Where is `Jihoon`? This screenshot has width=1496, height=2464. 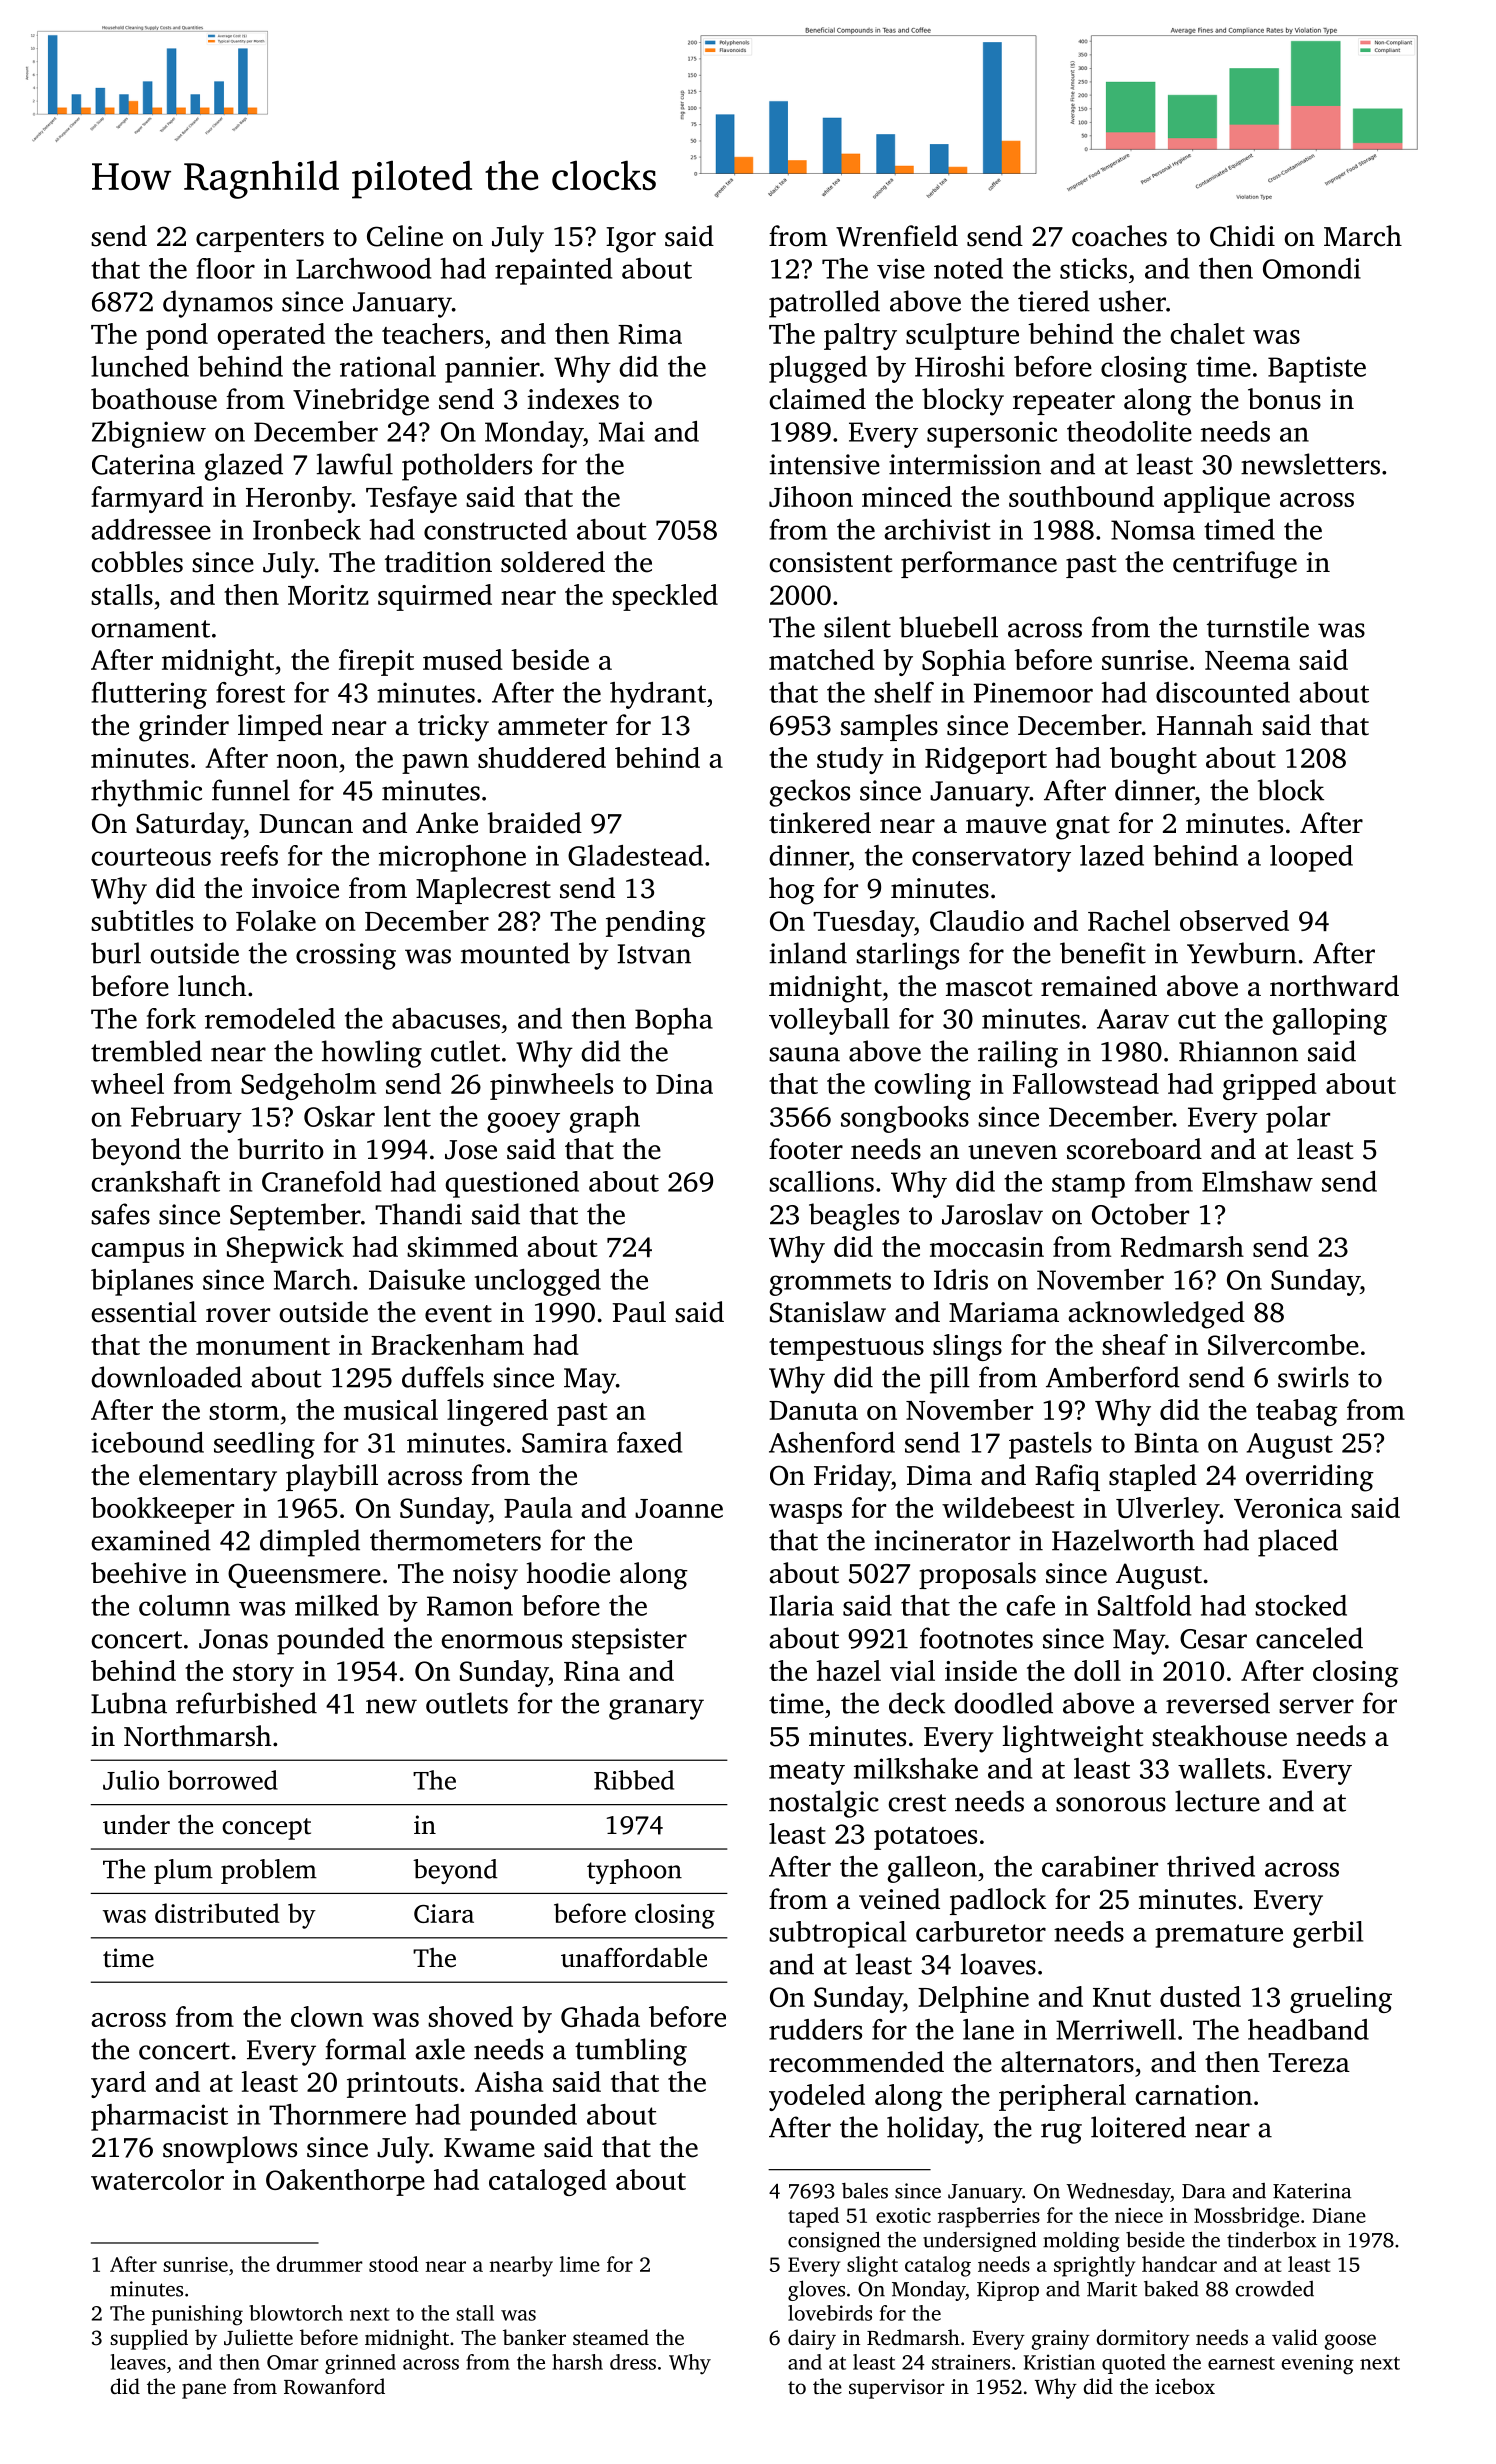 Jihoon is located at coordinates (811, 496).
